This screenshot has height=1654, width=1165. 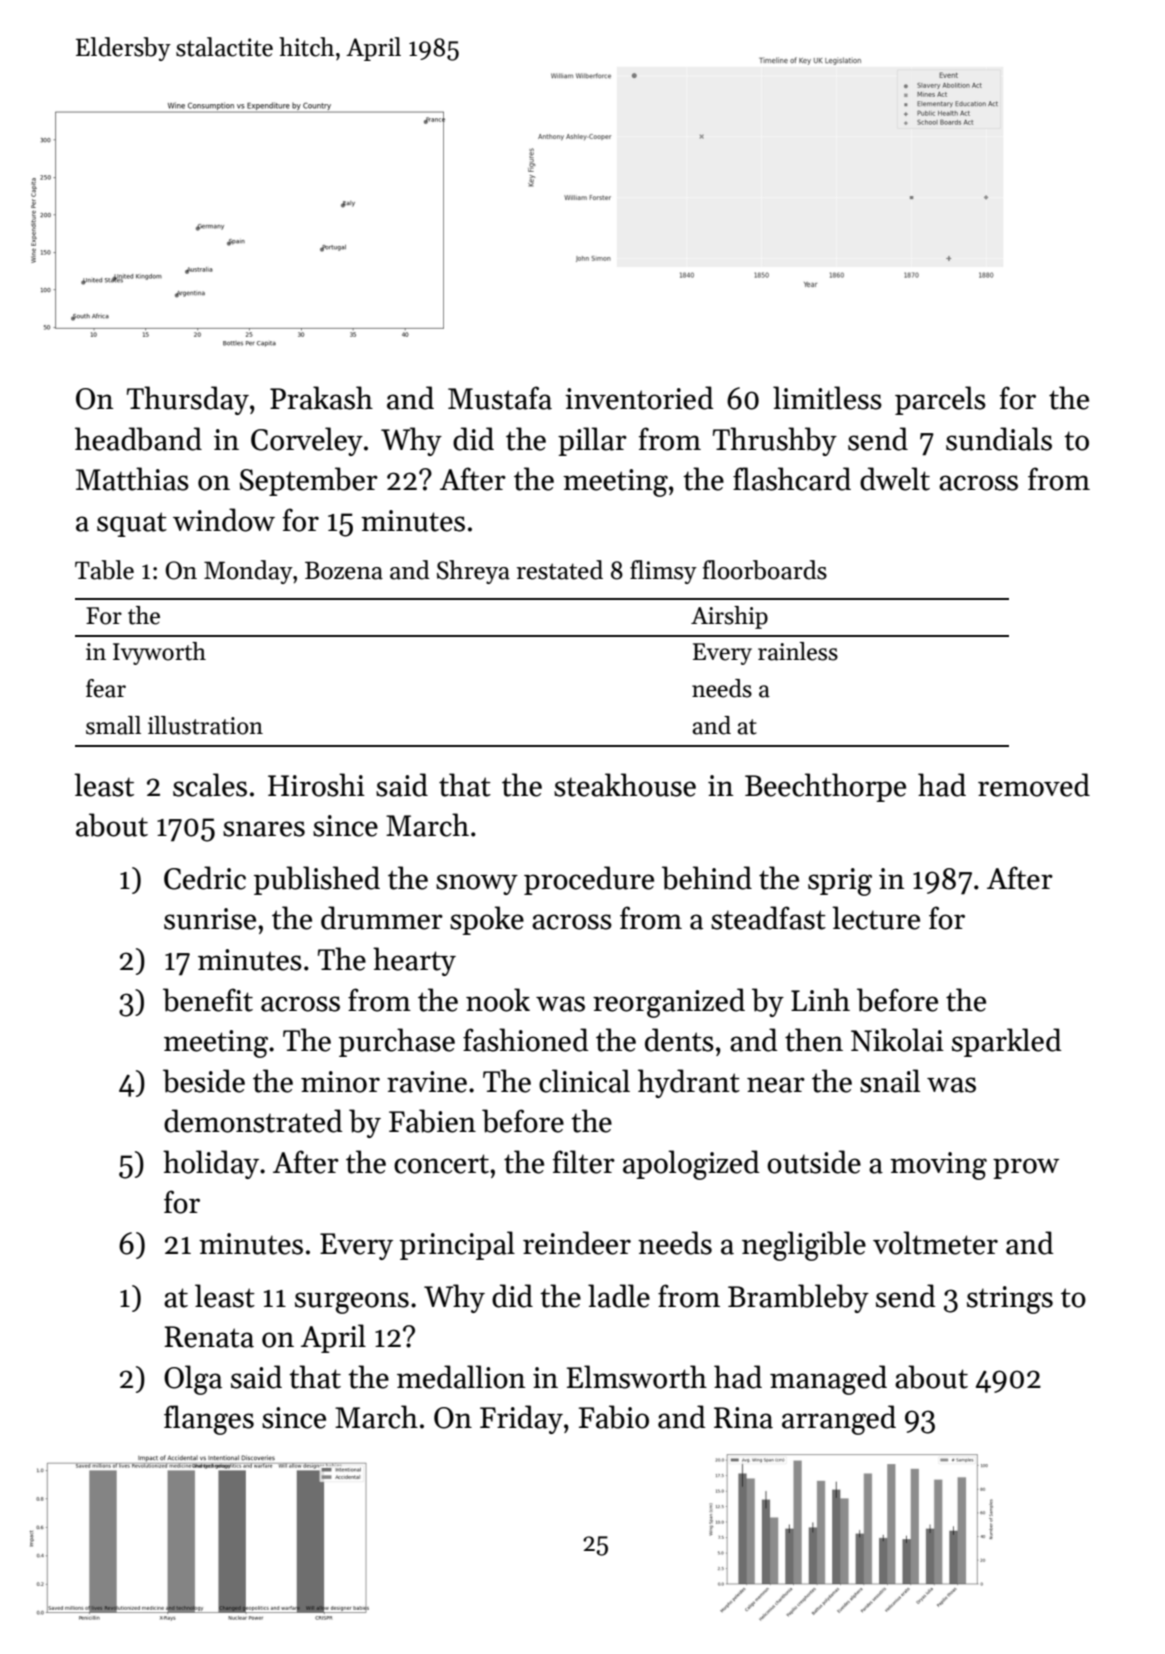 I want to click on strings, so click(x=1010, y=1300).
